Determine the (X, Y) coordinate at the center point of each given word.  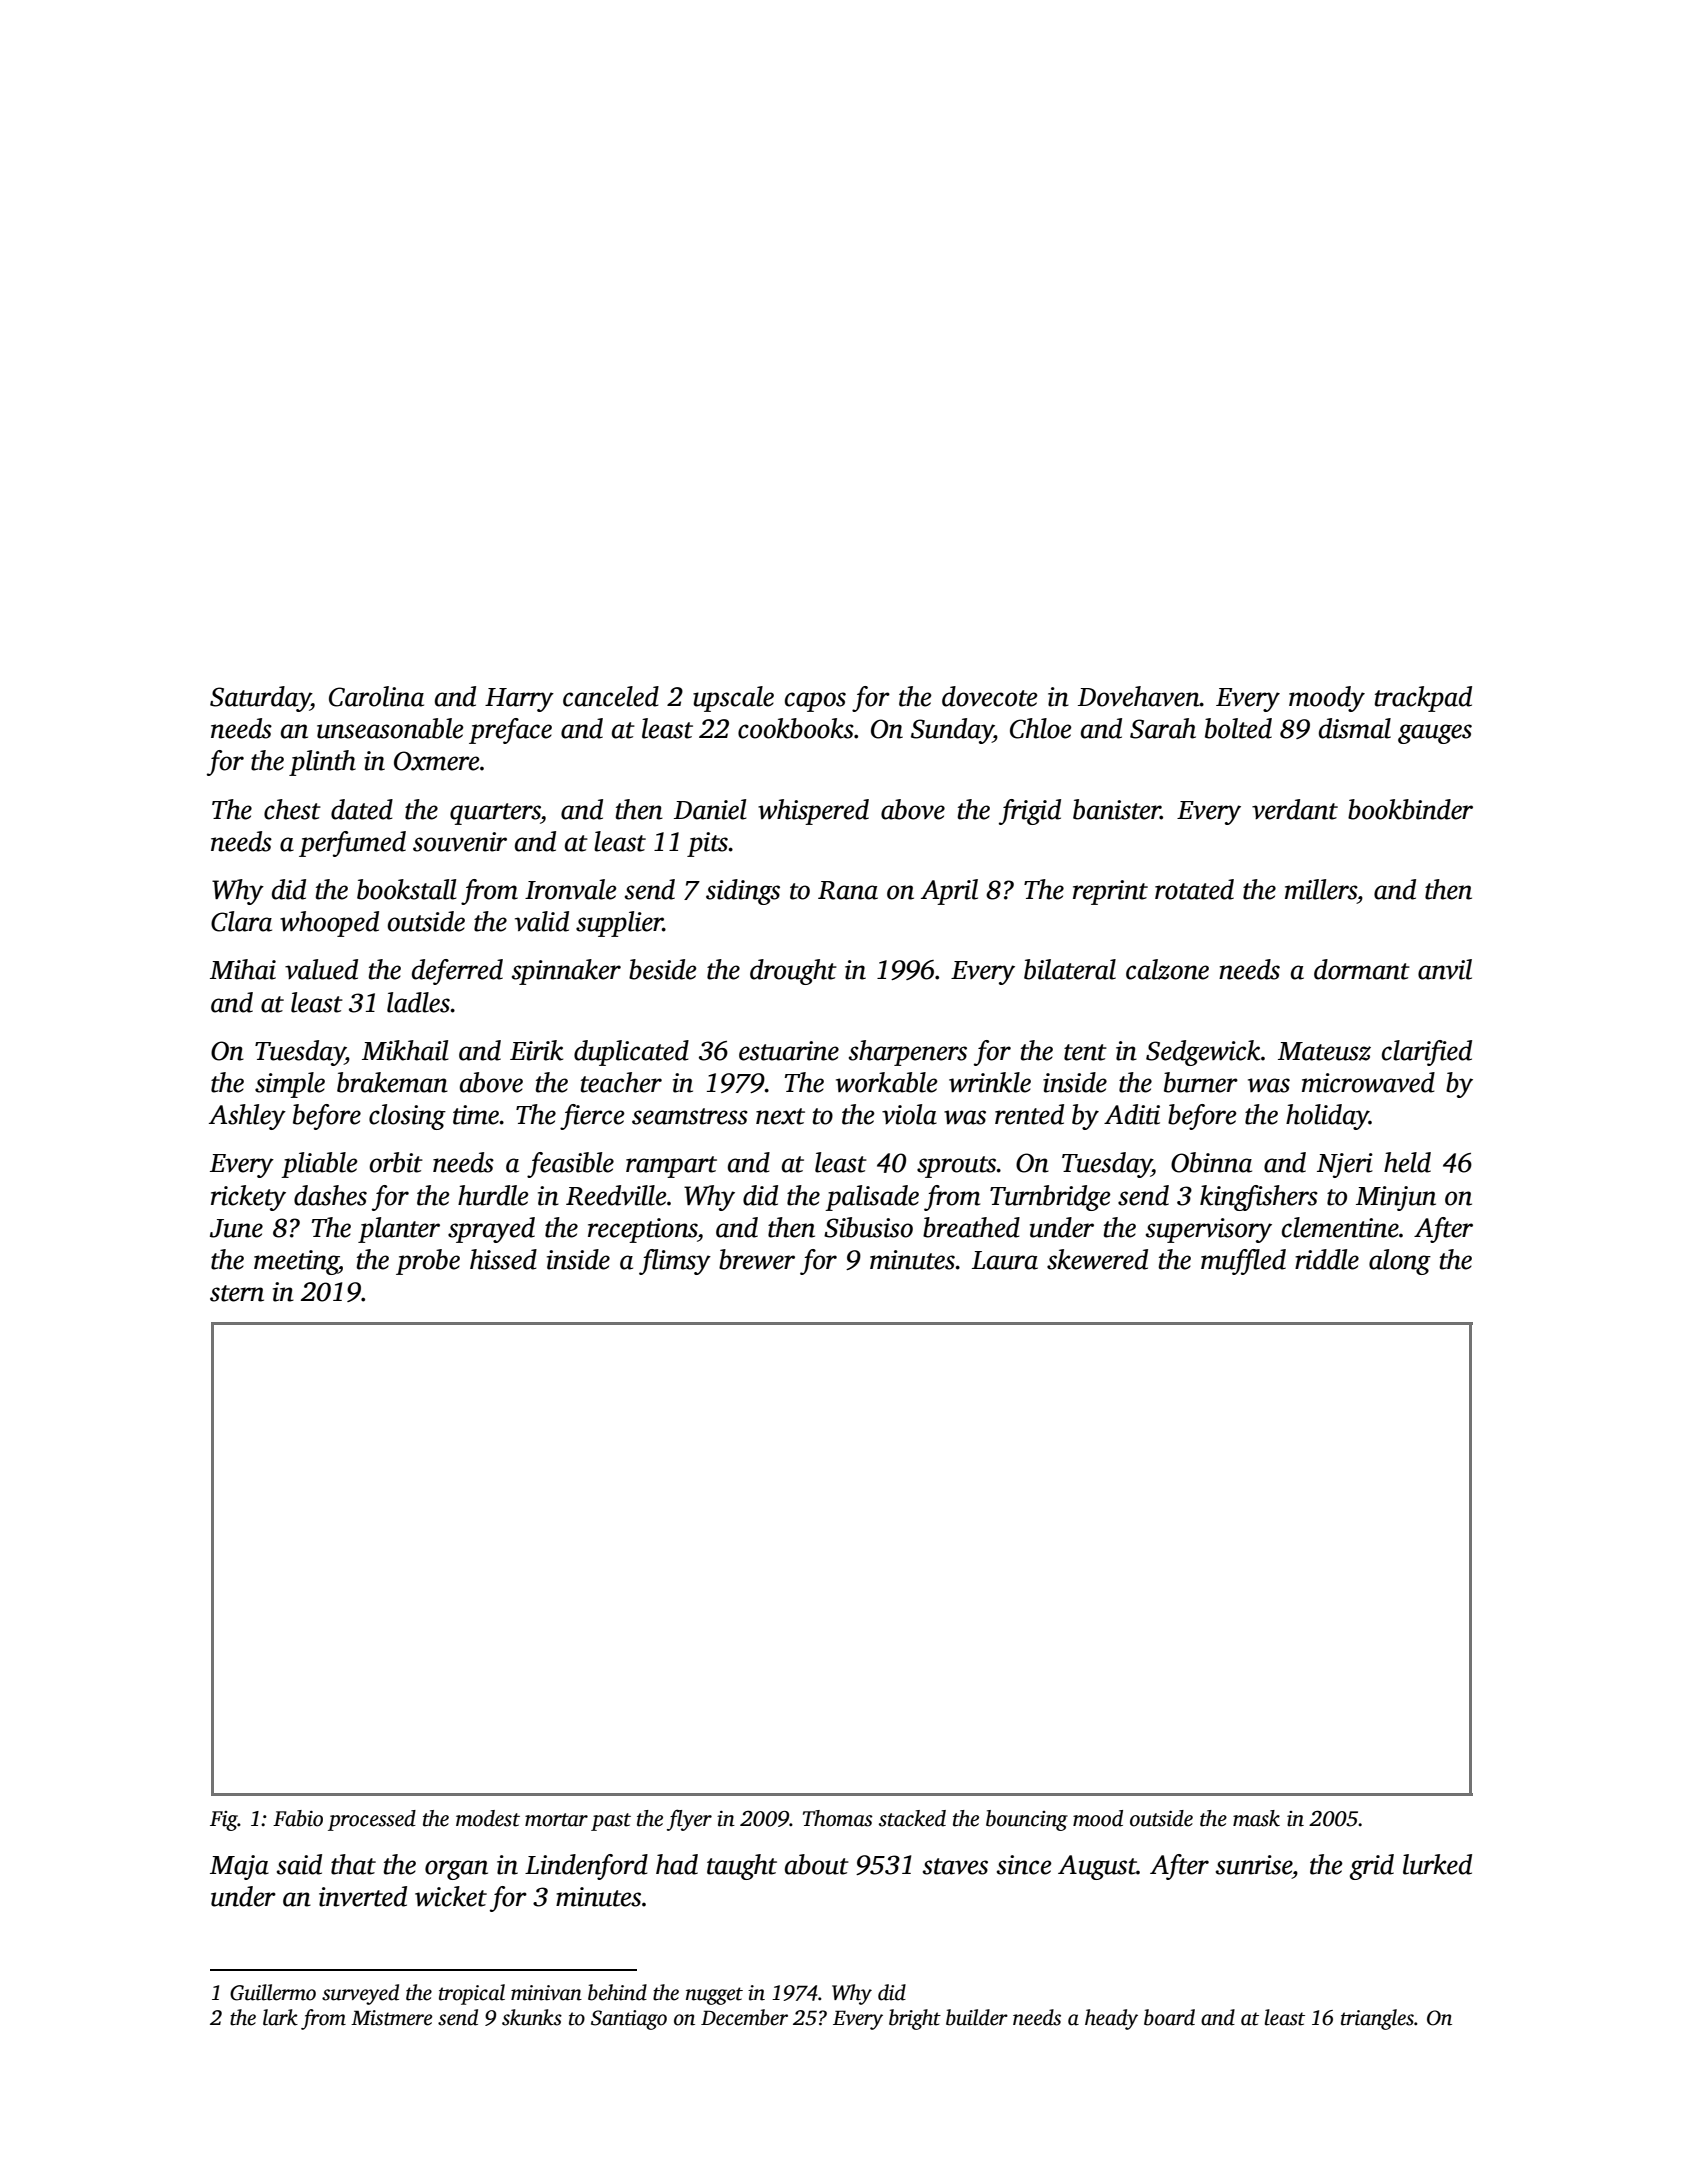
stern (237, 1293)
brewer (757, 1259)
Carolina (376, 696)
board (1169, 2017)
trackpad (1423, 699)
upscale (733, 699)
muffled (1243, 1262)
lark (280, 2017)
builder (977, 2017)
